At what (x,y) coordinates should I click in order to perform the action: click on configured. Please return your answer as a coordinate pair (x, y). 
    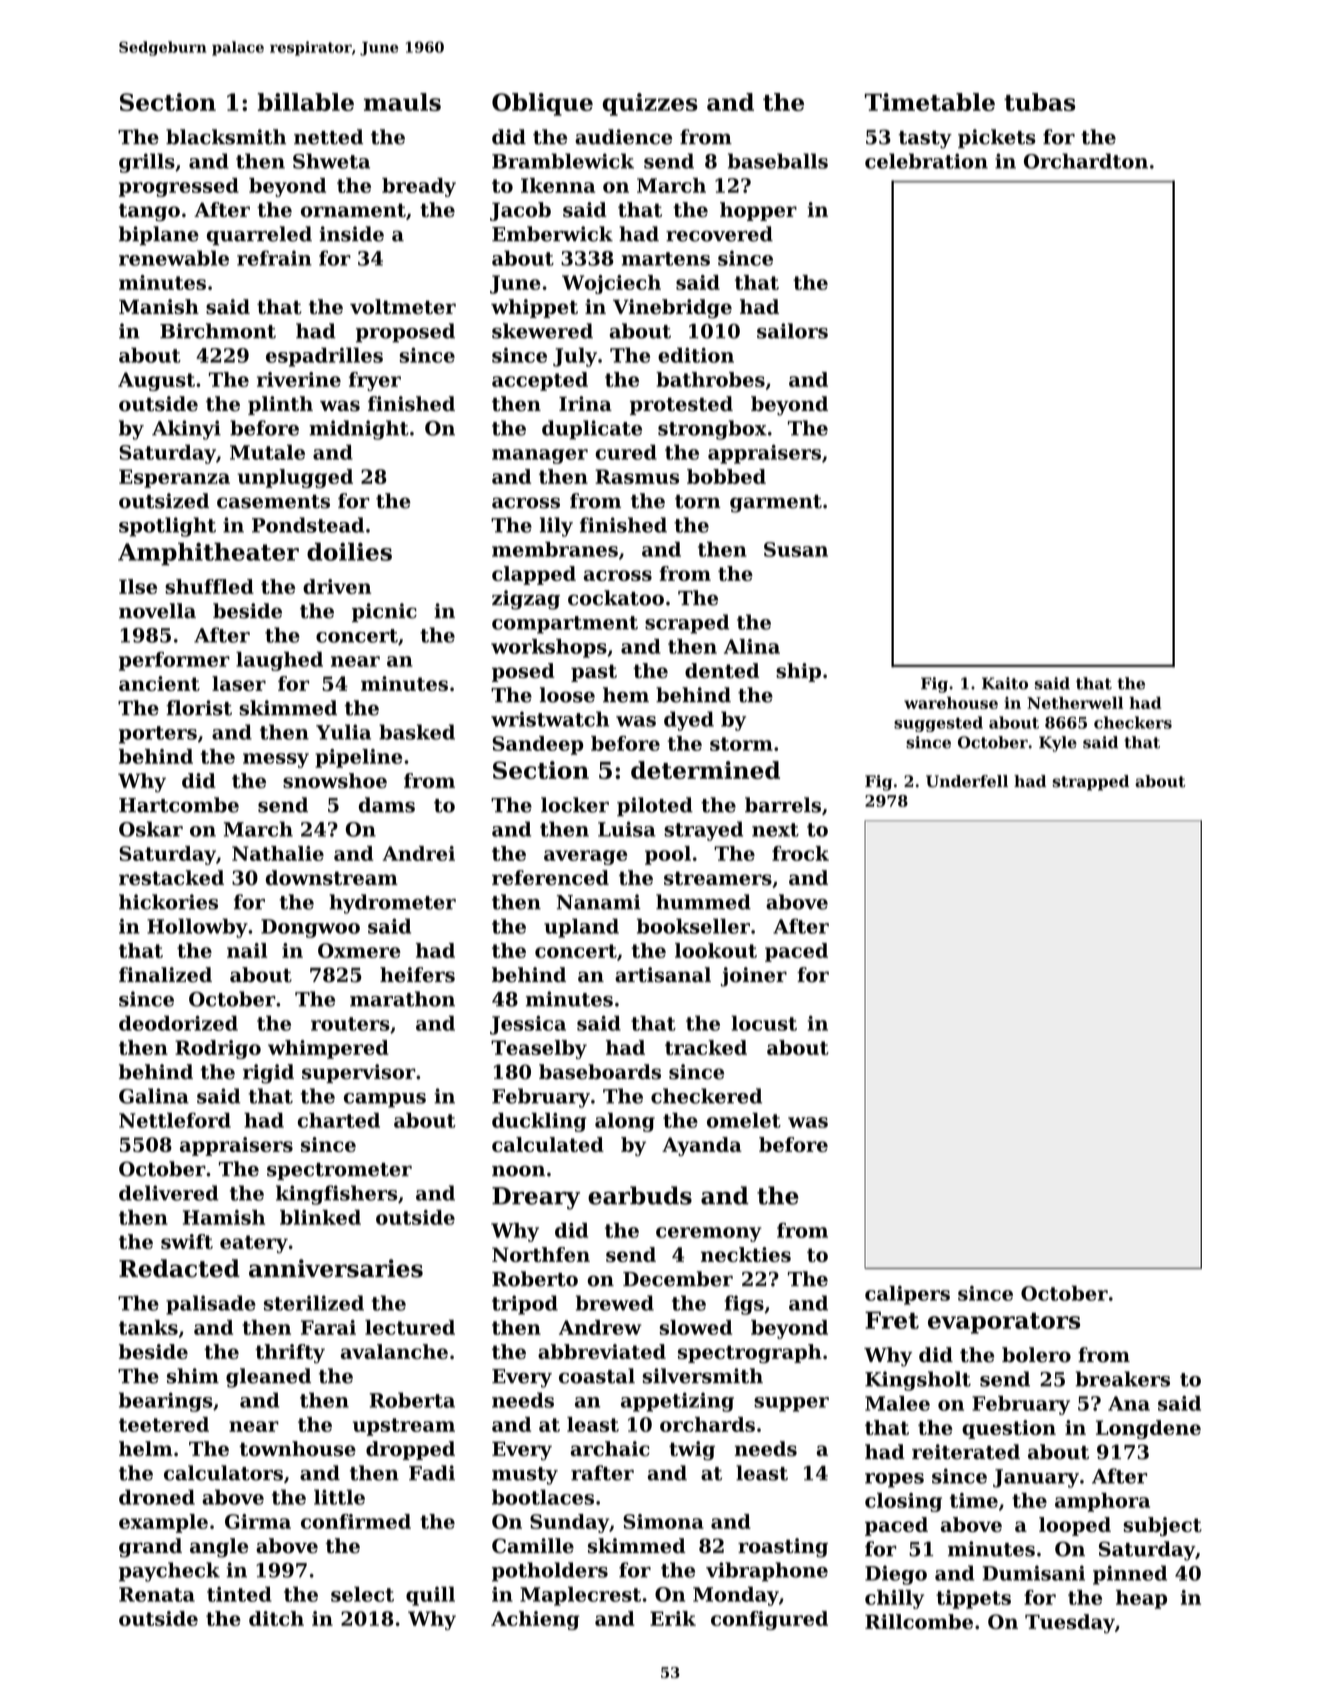
    Looking at the image, I should click on (769, 1620).
